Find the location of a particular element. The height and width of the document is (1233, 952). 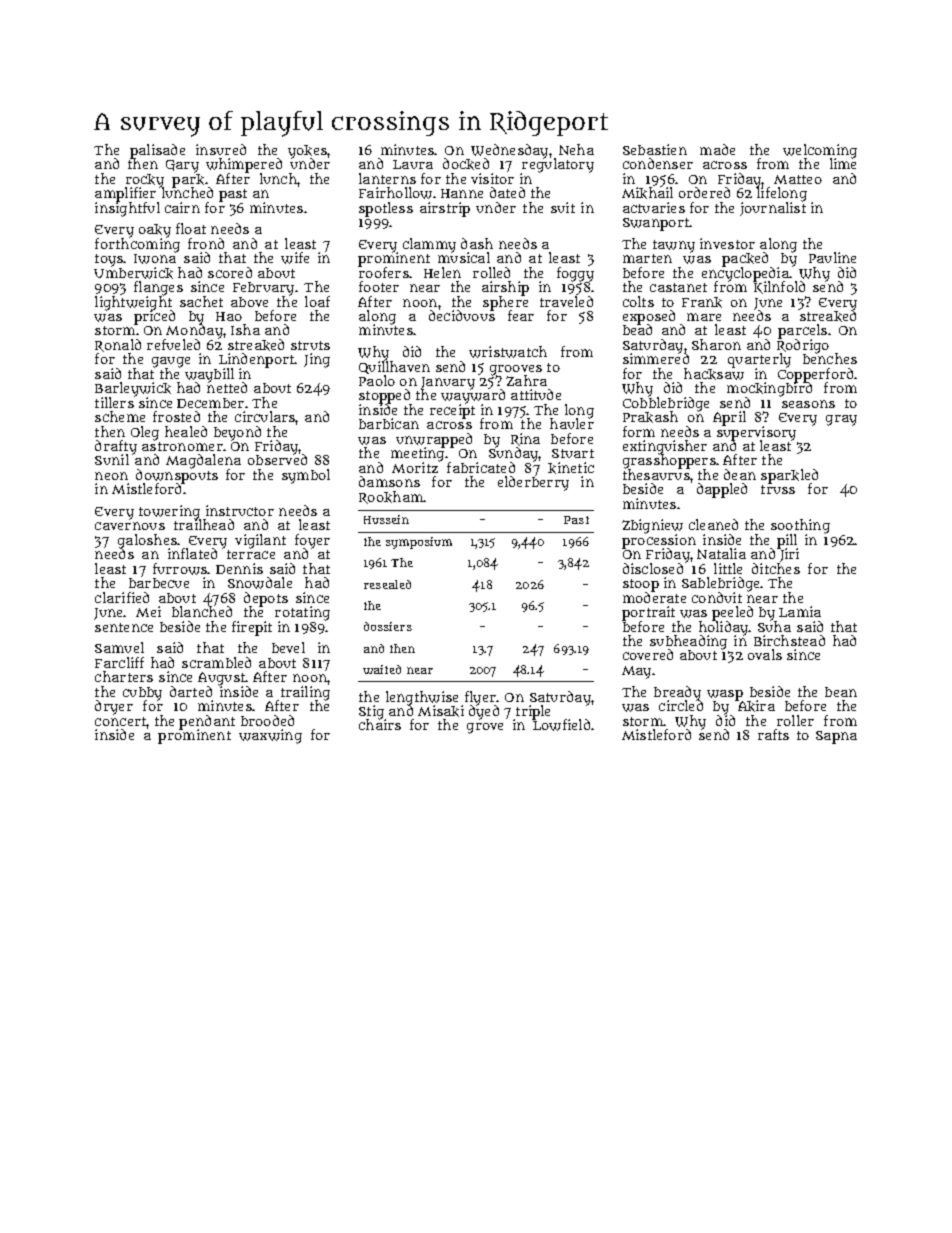

palisade is located at coordinates (157, 151).
